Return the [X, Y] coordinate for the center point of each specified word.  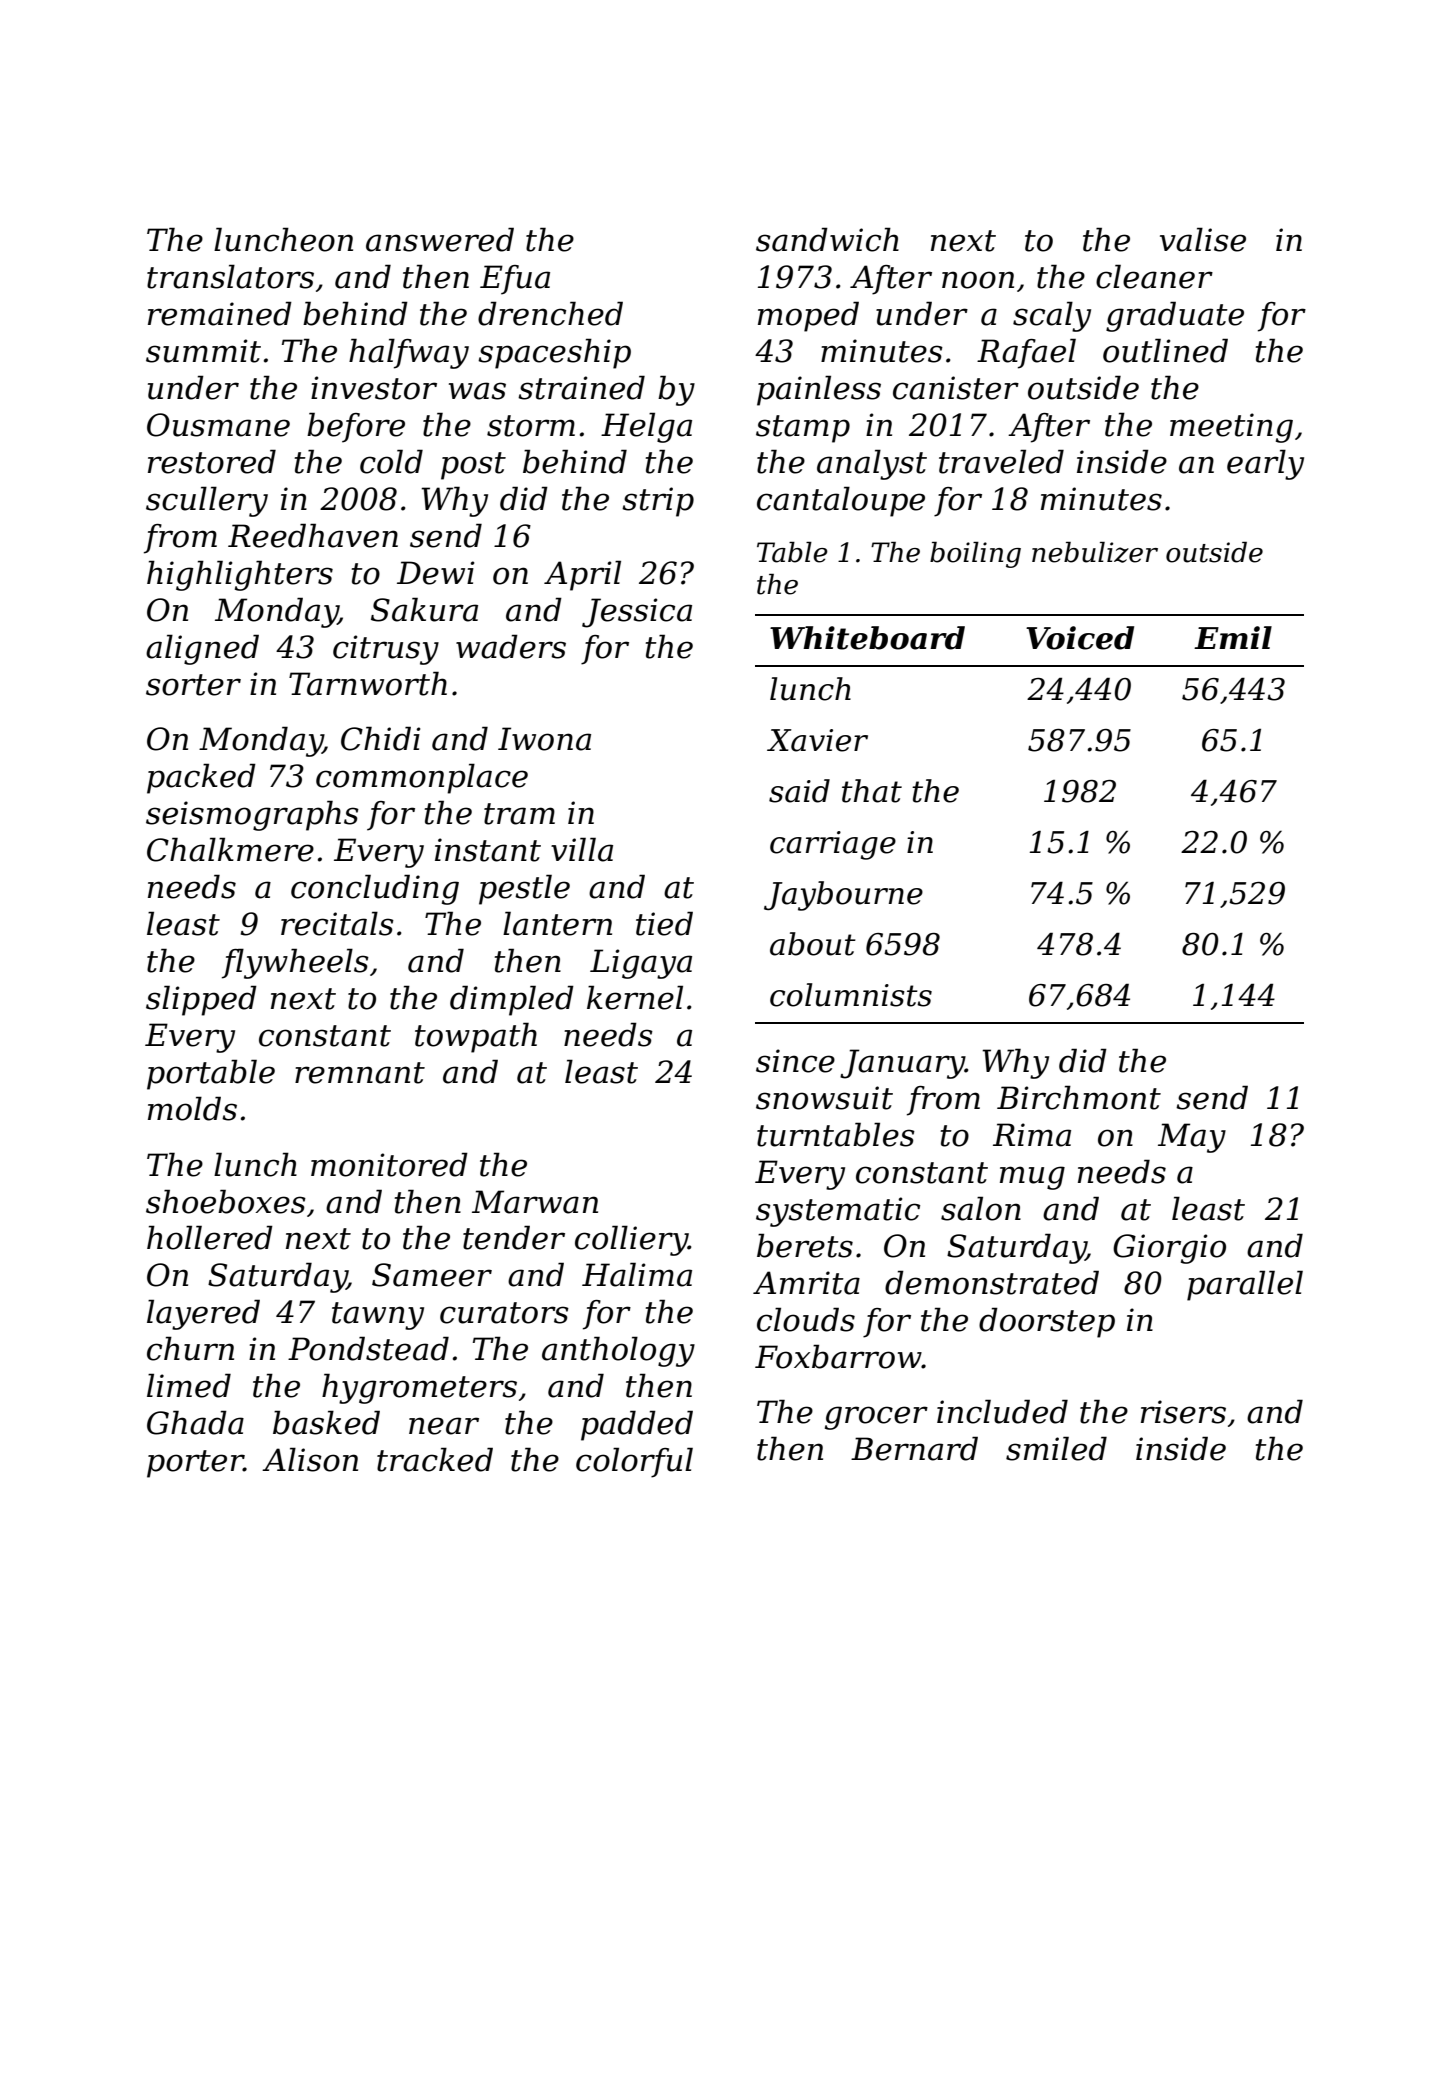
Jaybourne [843, 896]
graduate [1175, 316]
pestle [524, 889]
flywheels [295, 963]
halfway [409, 353]
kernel [635, 997]
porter [195, 1464]
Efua [515, 280]
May [1192, 1138]
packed [201, 778]
